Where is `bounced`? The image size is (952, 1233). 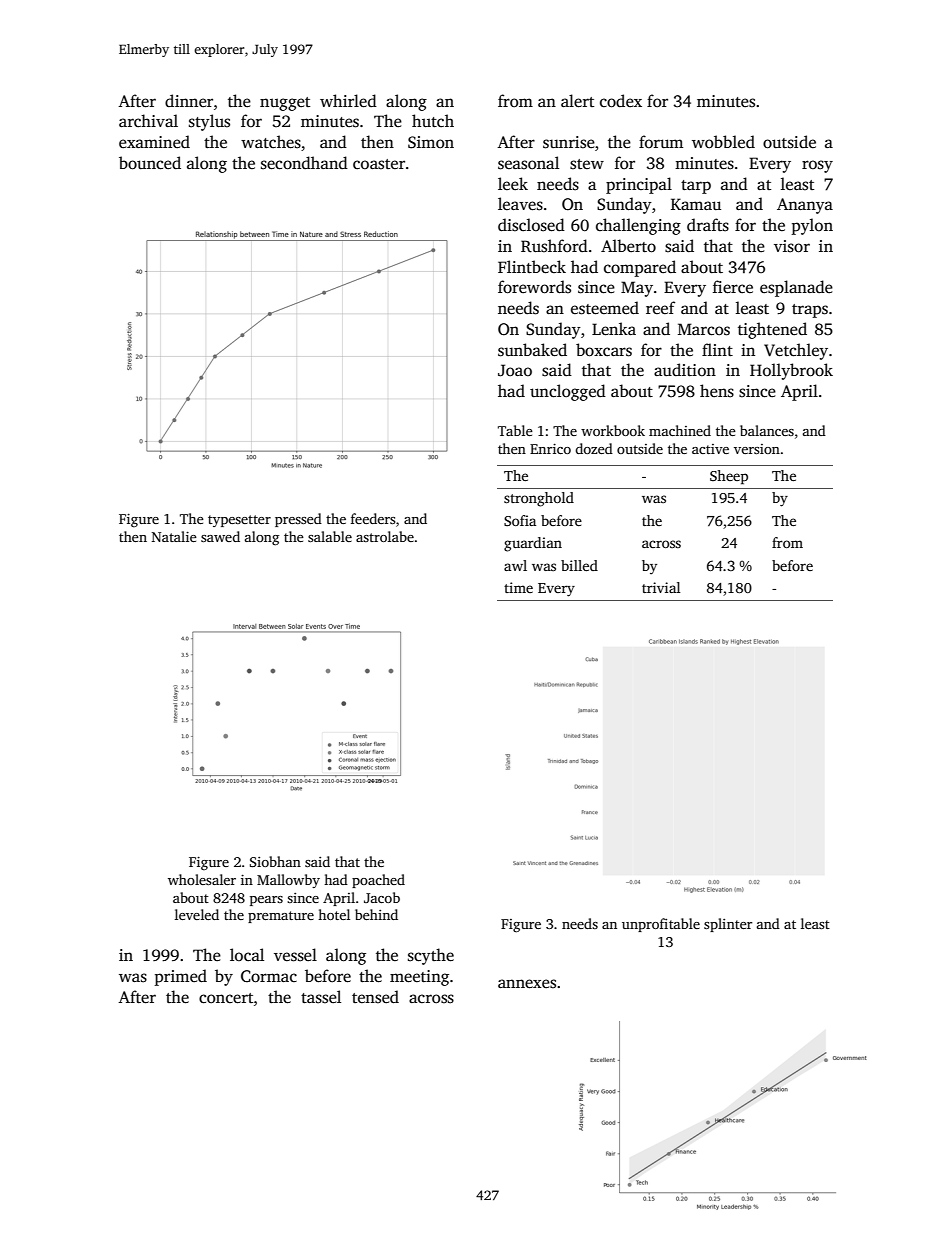 bounced is located at coordinates (150, 163).
